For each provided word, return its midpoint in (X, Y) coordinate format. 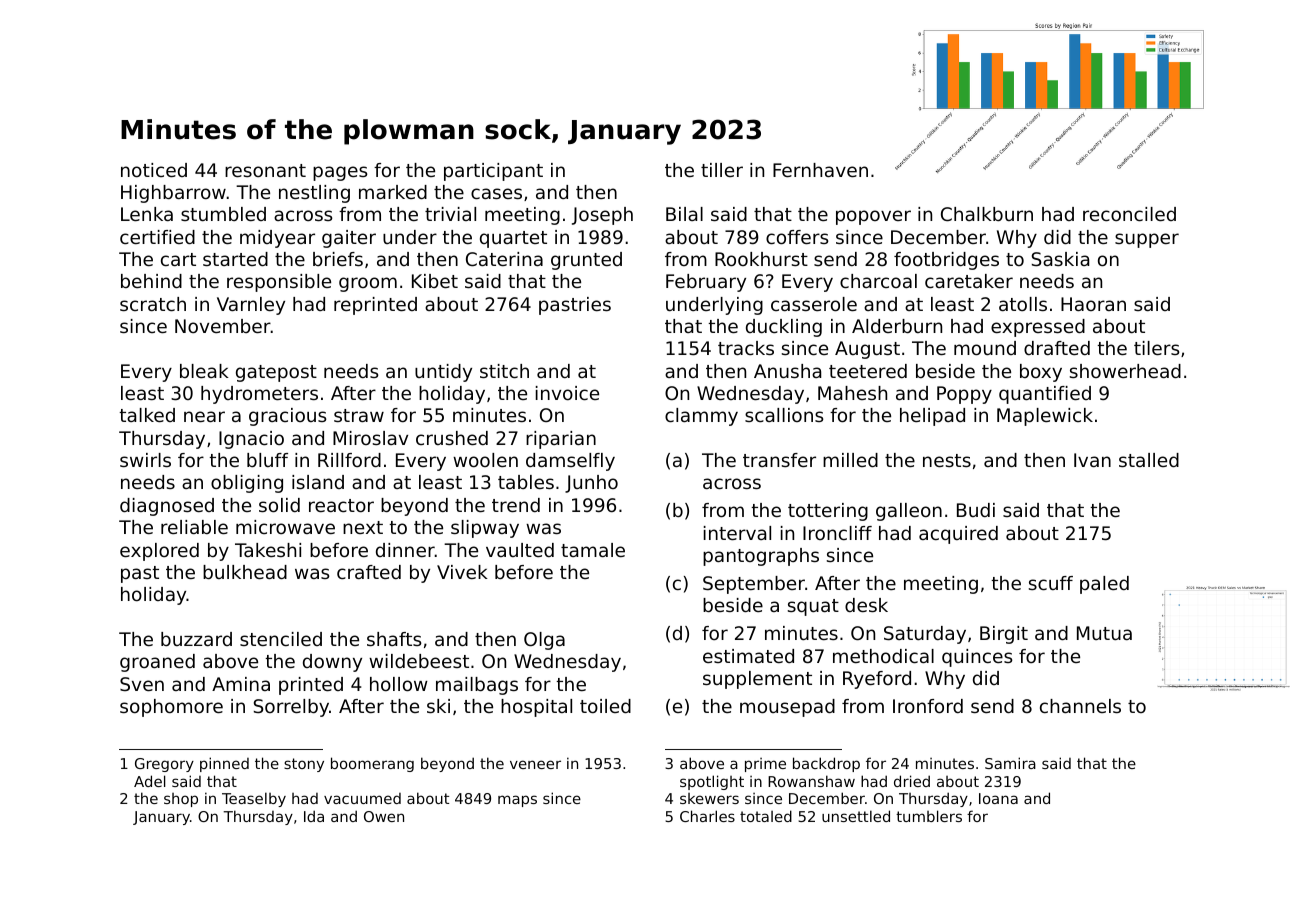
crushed (452, 438)
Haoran (1093, 304)
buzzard (196, 639)
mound (985, 348)
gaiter (349, 239)
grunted (586, 261)
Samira (1010, 763)
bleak (204, 371)
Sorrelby (291, 708)
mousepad (787, 708)
